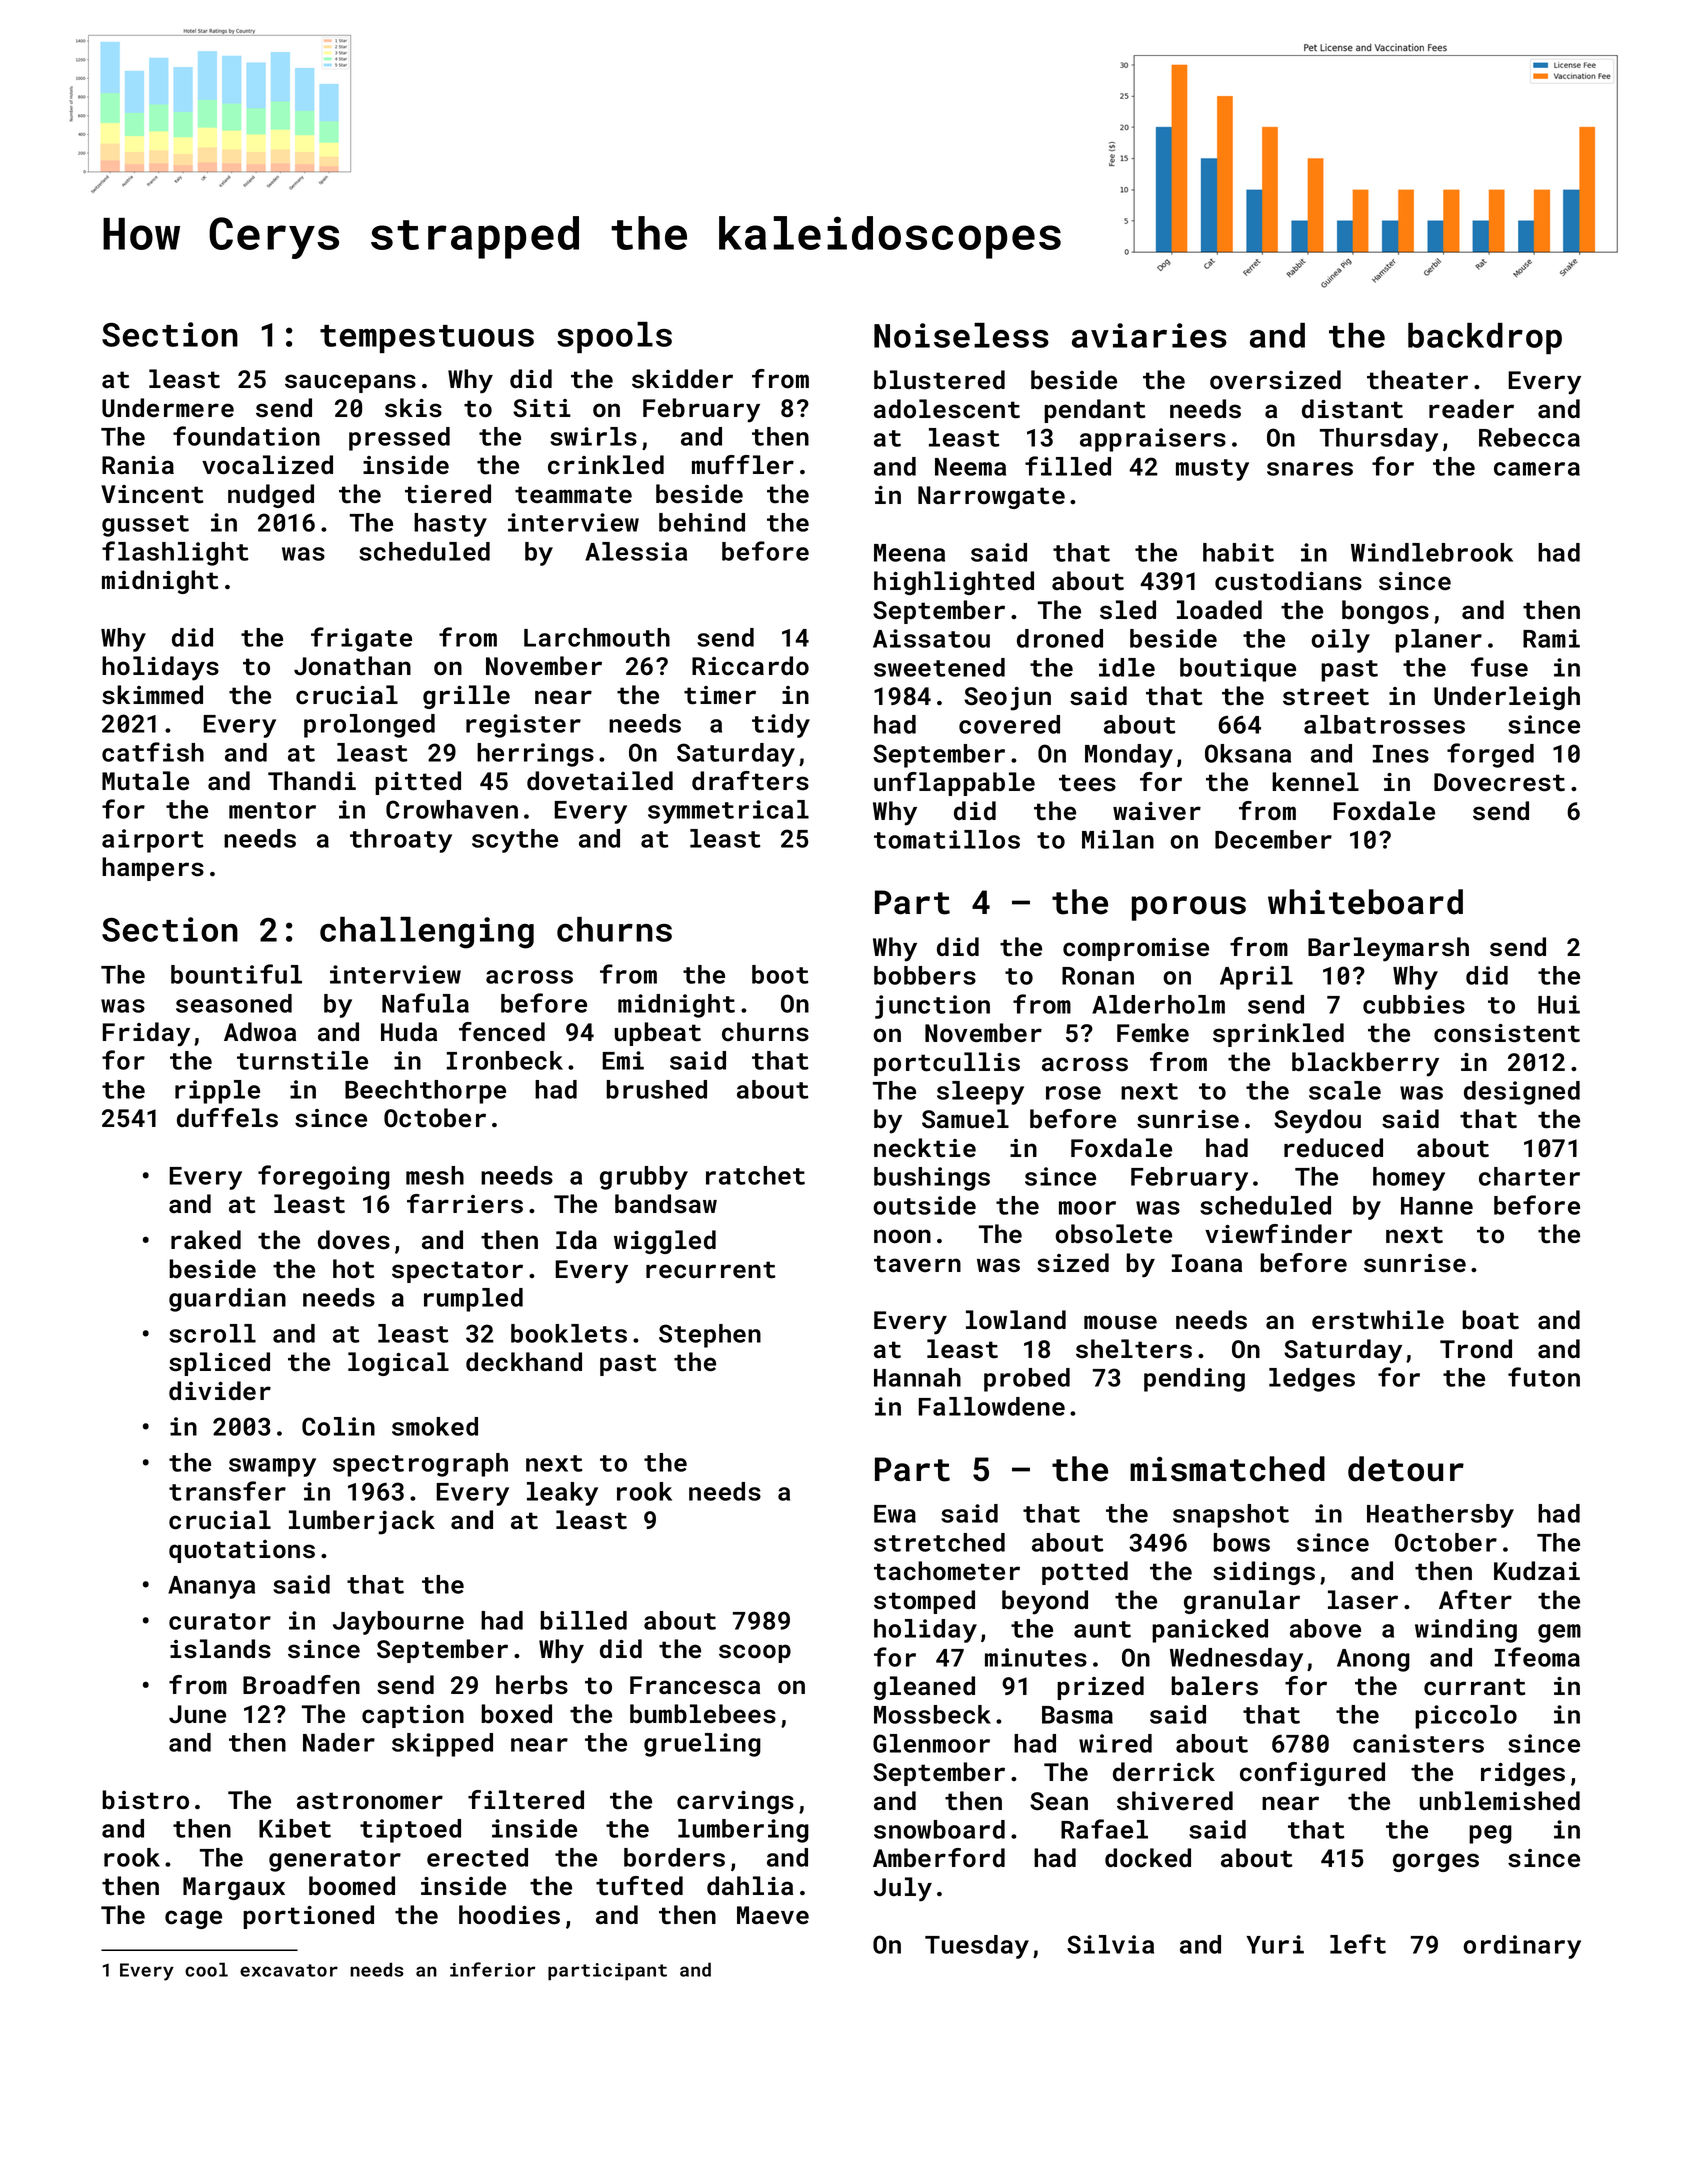  Describe the element at coordinates (1490, 755) in the screenshot. I see `forged` at that location.
